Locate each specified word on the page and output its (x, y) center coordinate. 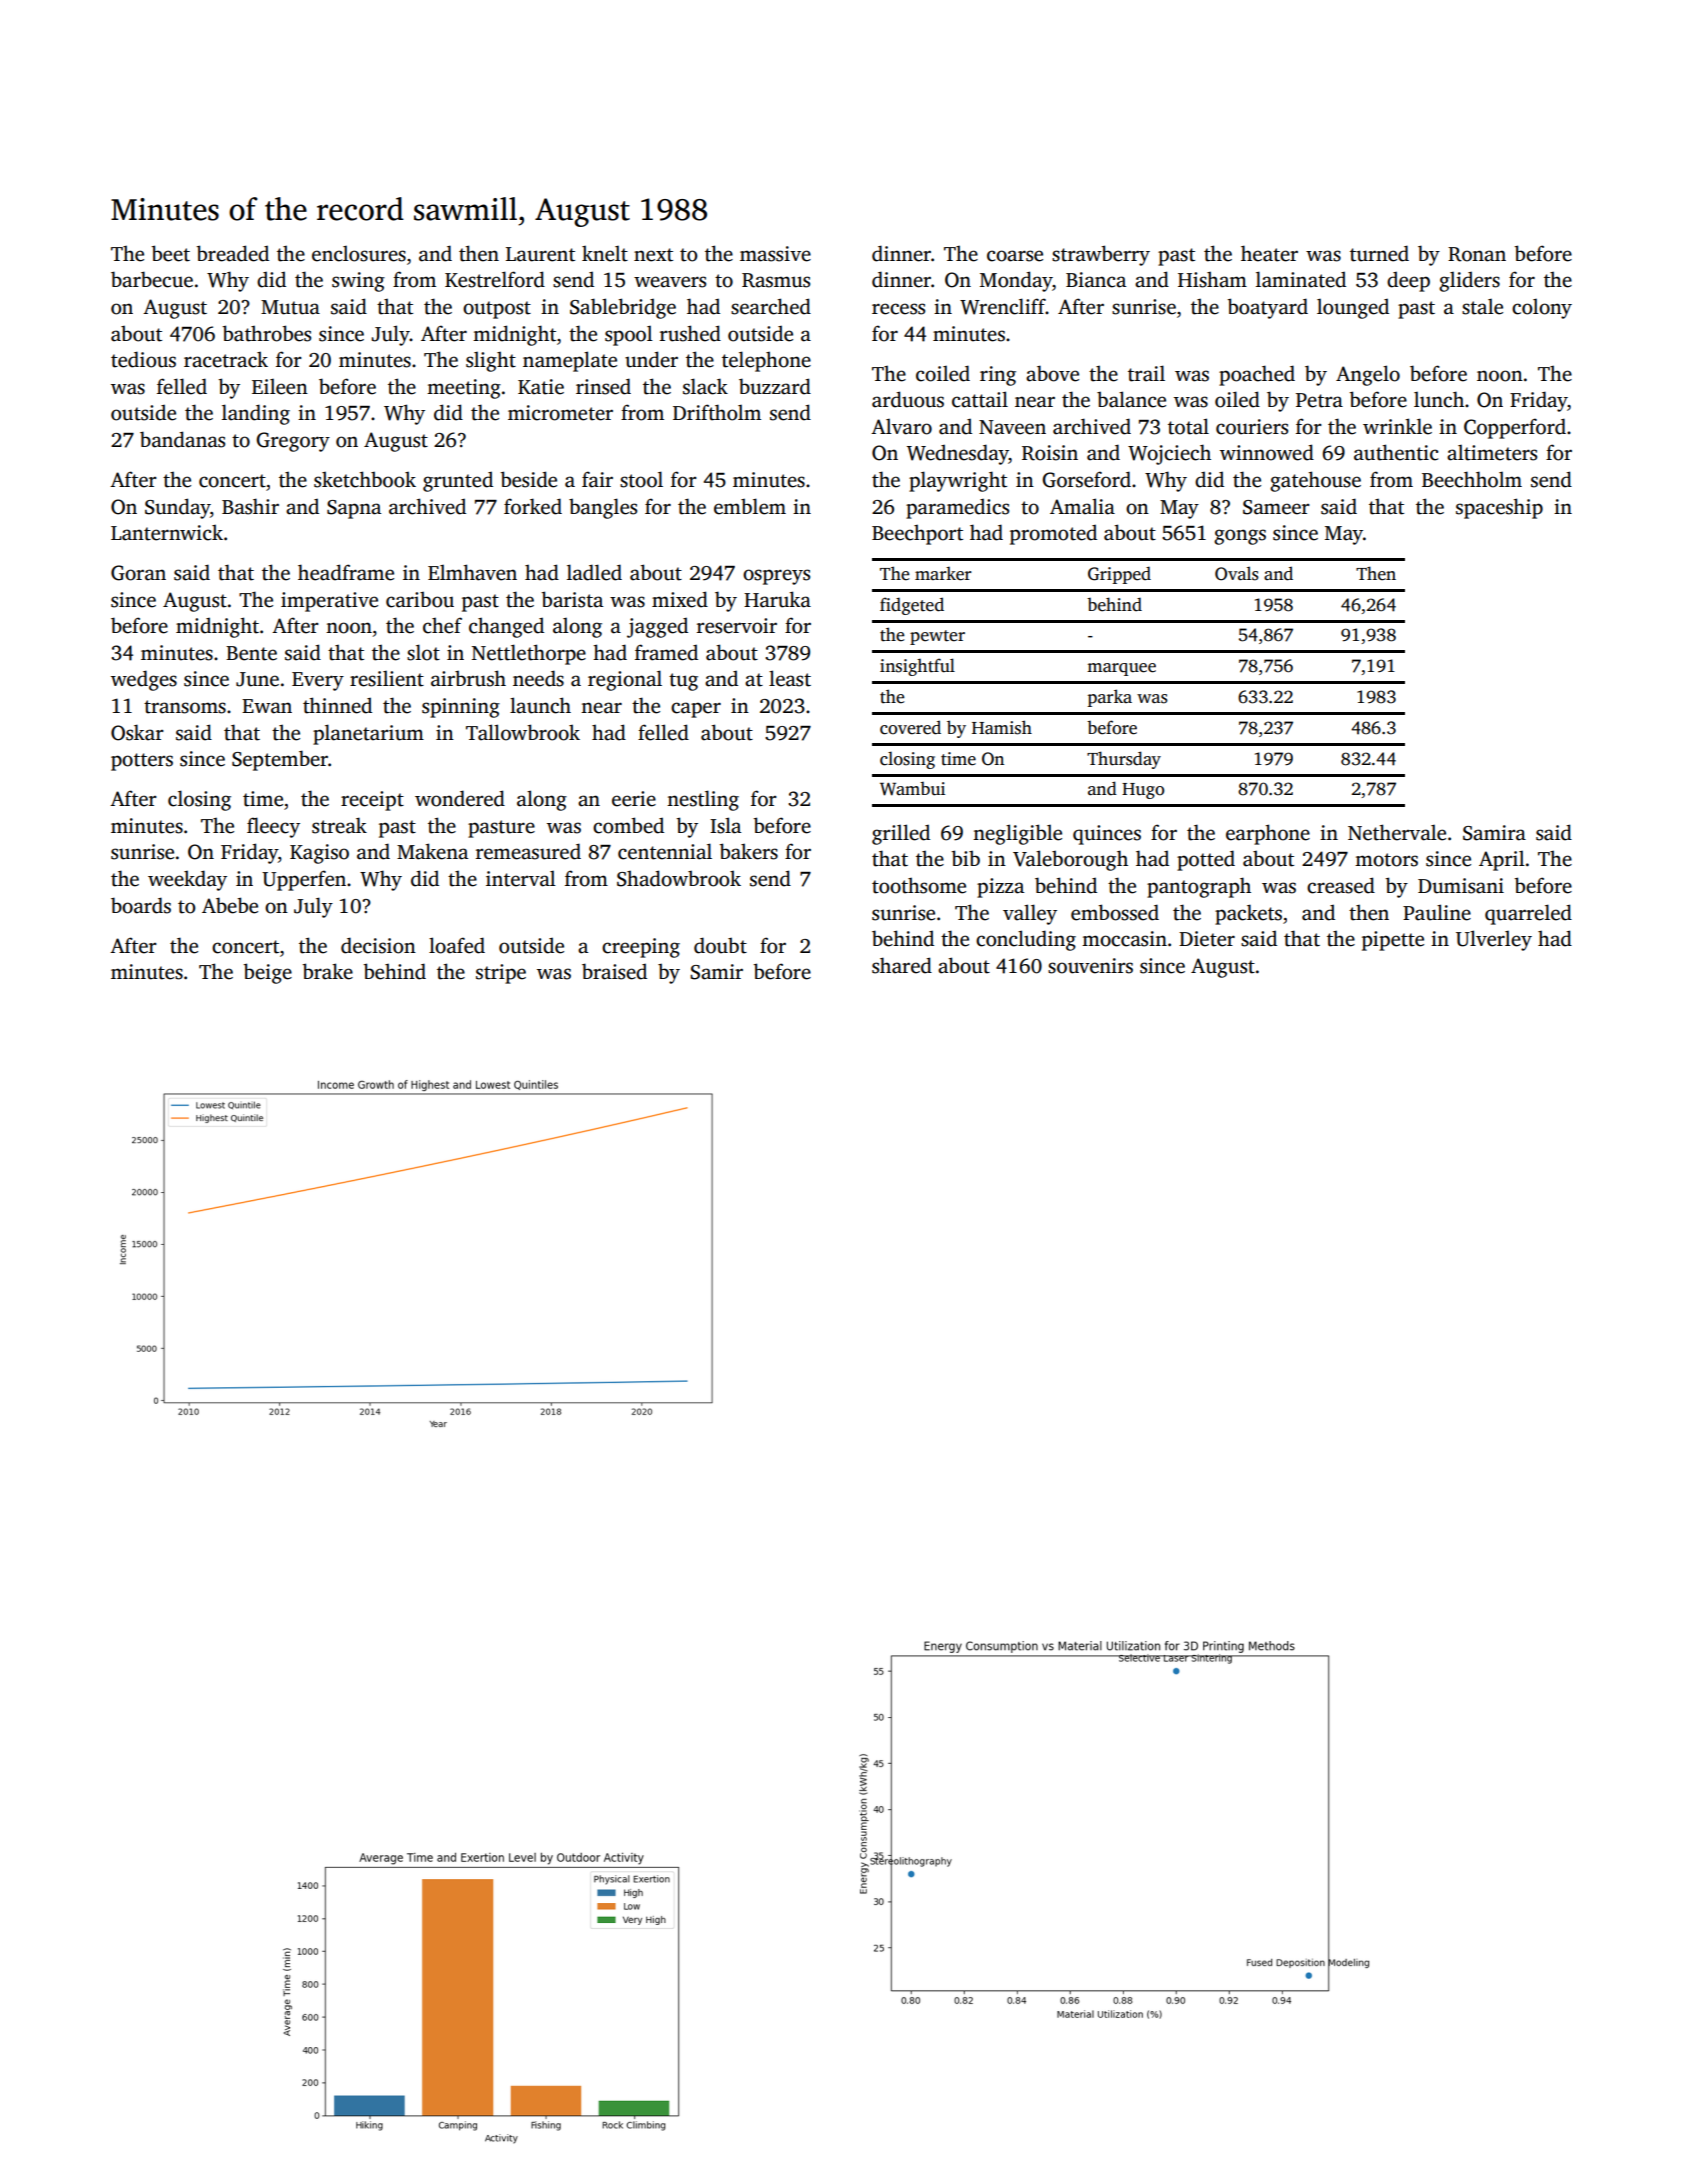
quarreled (1528, 914)
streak (339, 825)
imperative (329, 602)
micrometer (560, 413)
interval (521, 879)
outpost (497, 310)
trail (1146, 373)
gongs (1240, 537)
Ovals (1237, 573)
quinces (1107, 835)
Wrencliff (1003, 306)
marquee (1121, 669)
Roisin (1050, 453)
